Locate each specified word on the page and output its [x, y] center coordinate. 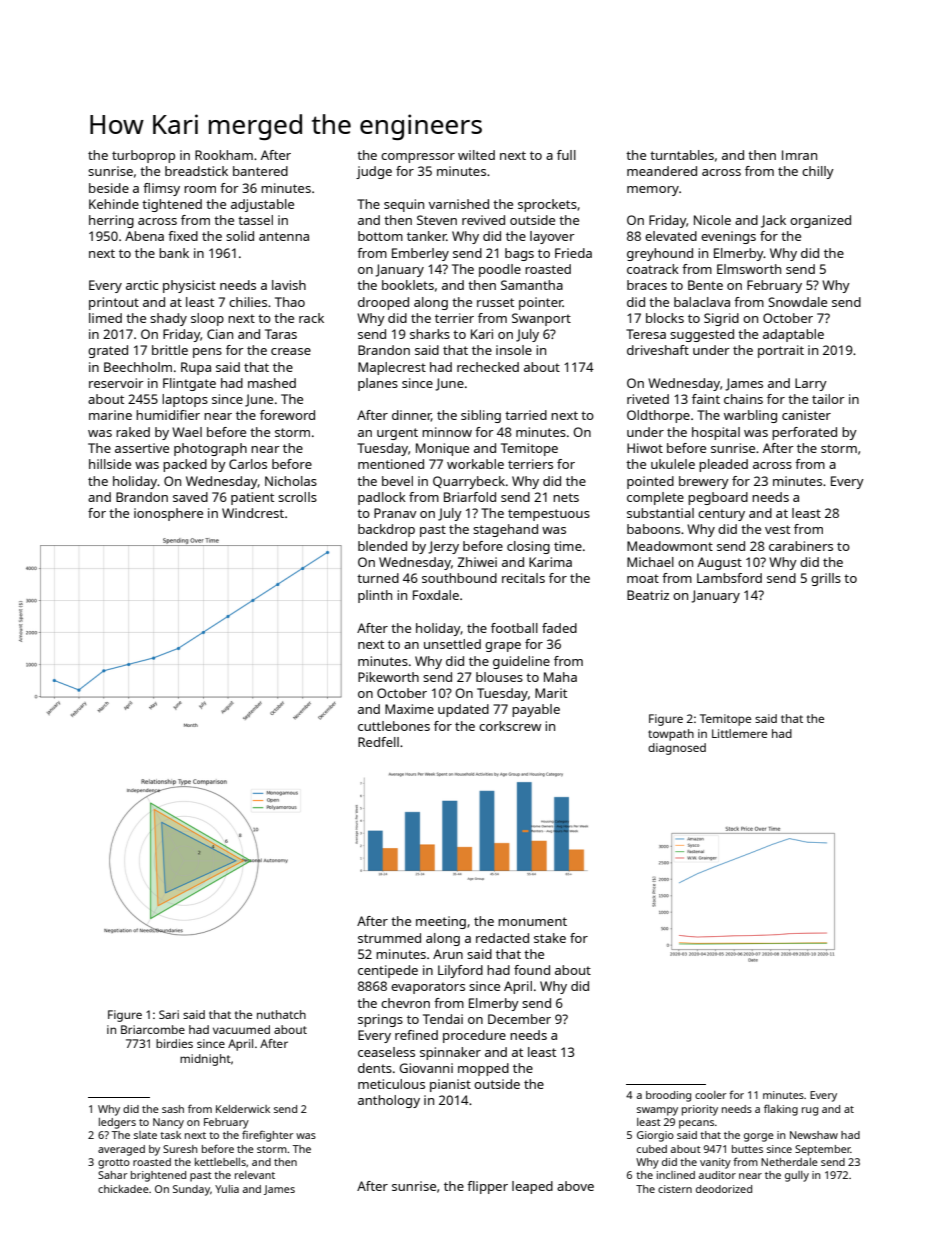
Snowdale [797, 302]
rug [810, 1111]
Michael [650, 562]
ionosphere [168, 514]
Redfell [378, 742]
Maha [560, 677]
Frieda [573, 253]
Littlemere [739, 733]
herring [111, 221]
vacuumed [241, 1029]
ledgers [117, 1123]
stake [550, 938]
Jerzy [443, 547]
